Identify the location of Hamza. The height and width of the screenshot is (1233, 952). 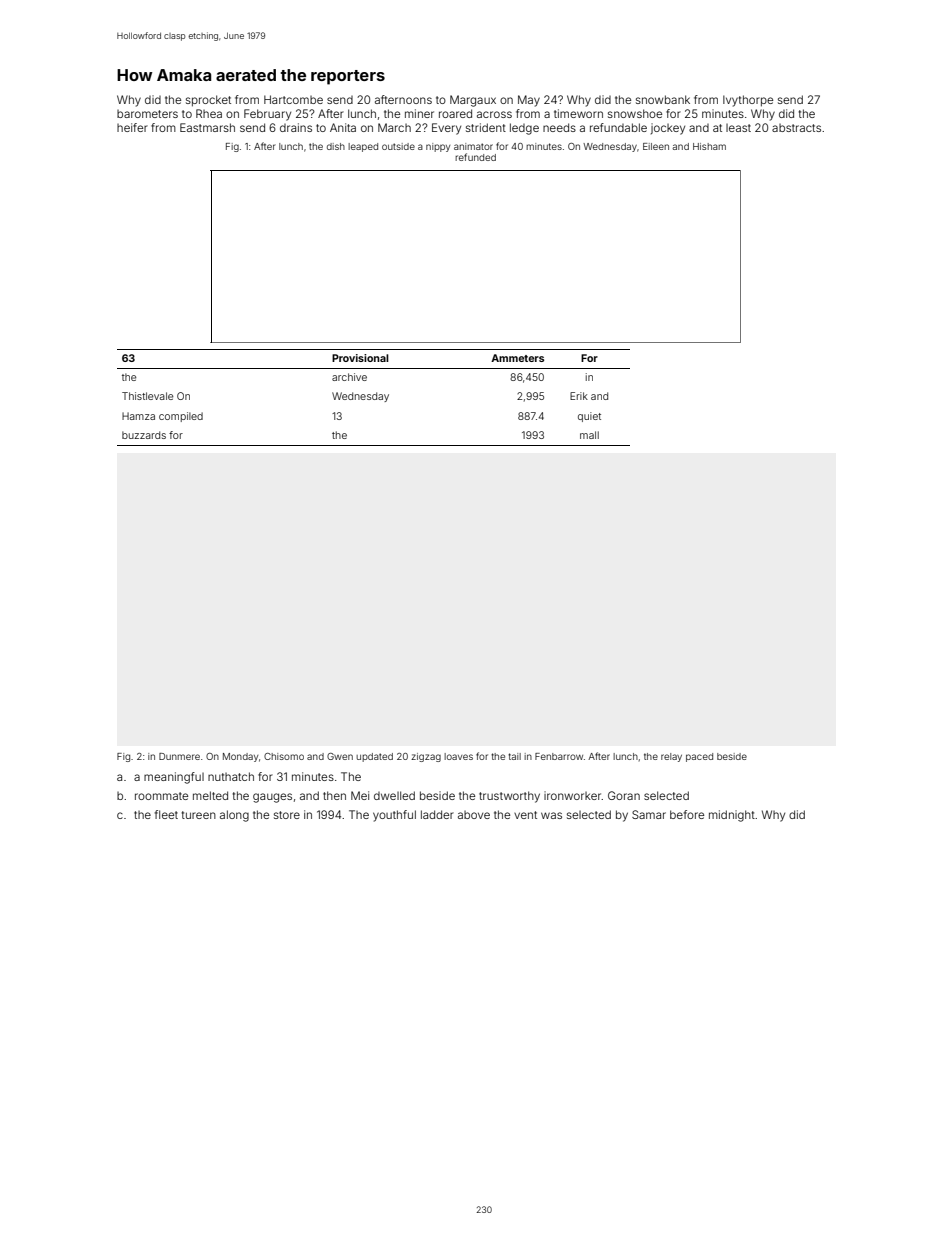
(138, 416).
